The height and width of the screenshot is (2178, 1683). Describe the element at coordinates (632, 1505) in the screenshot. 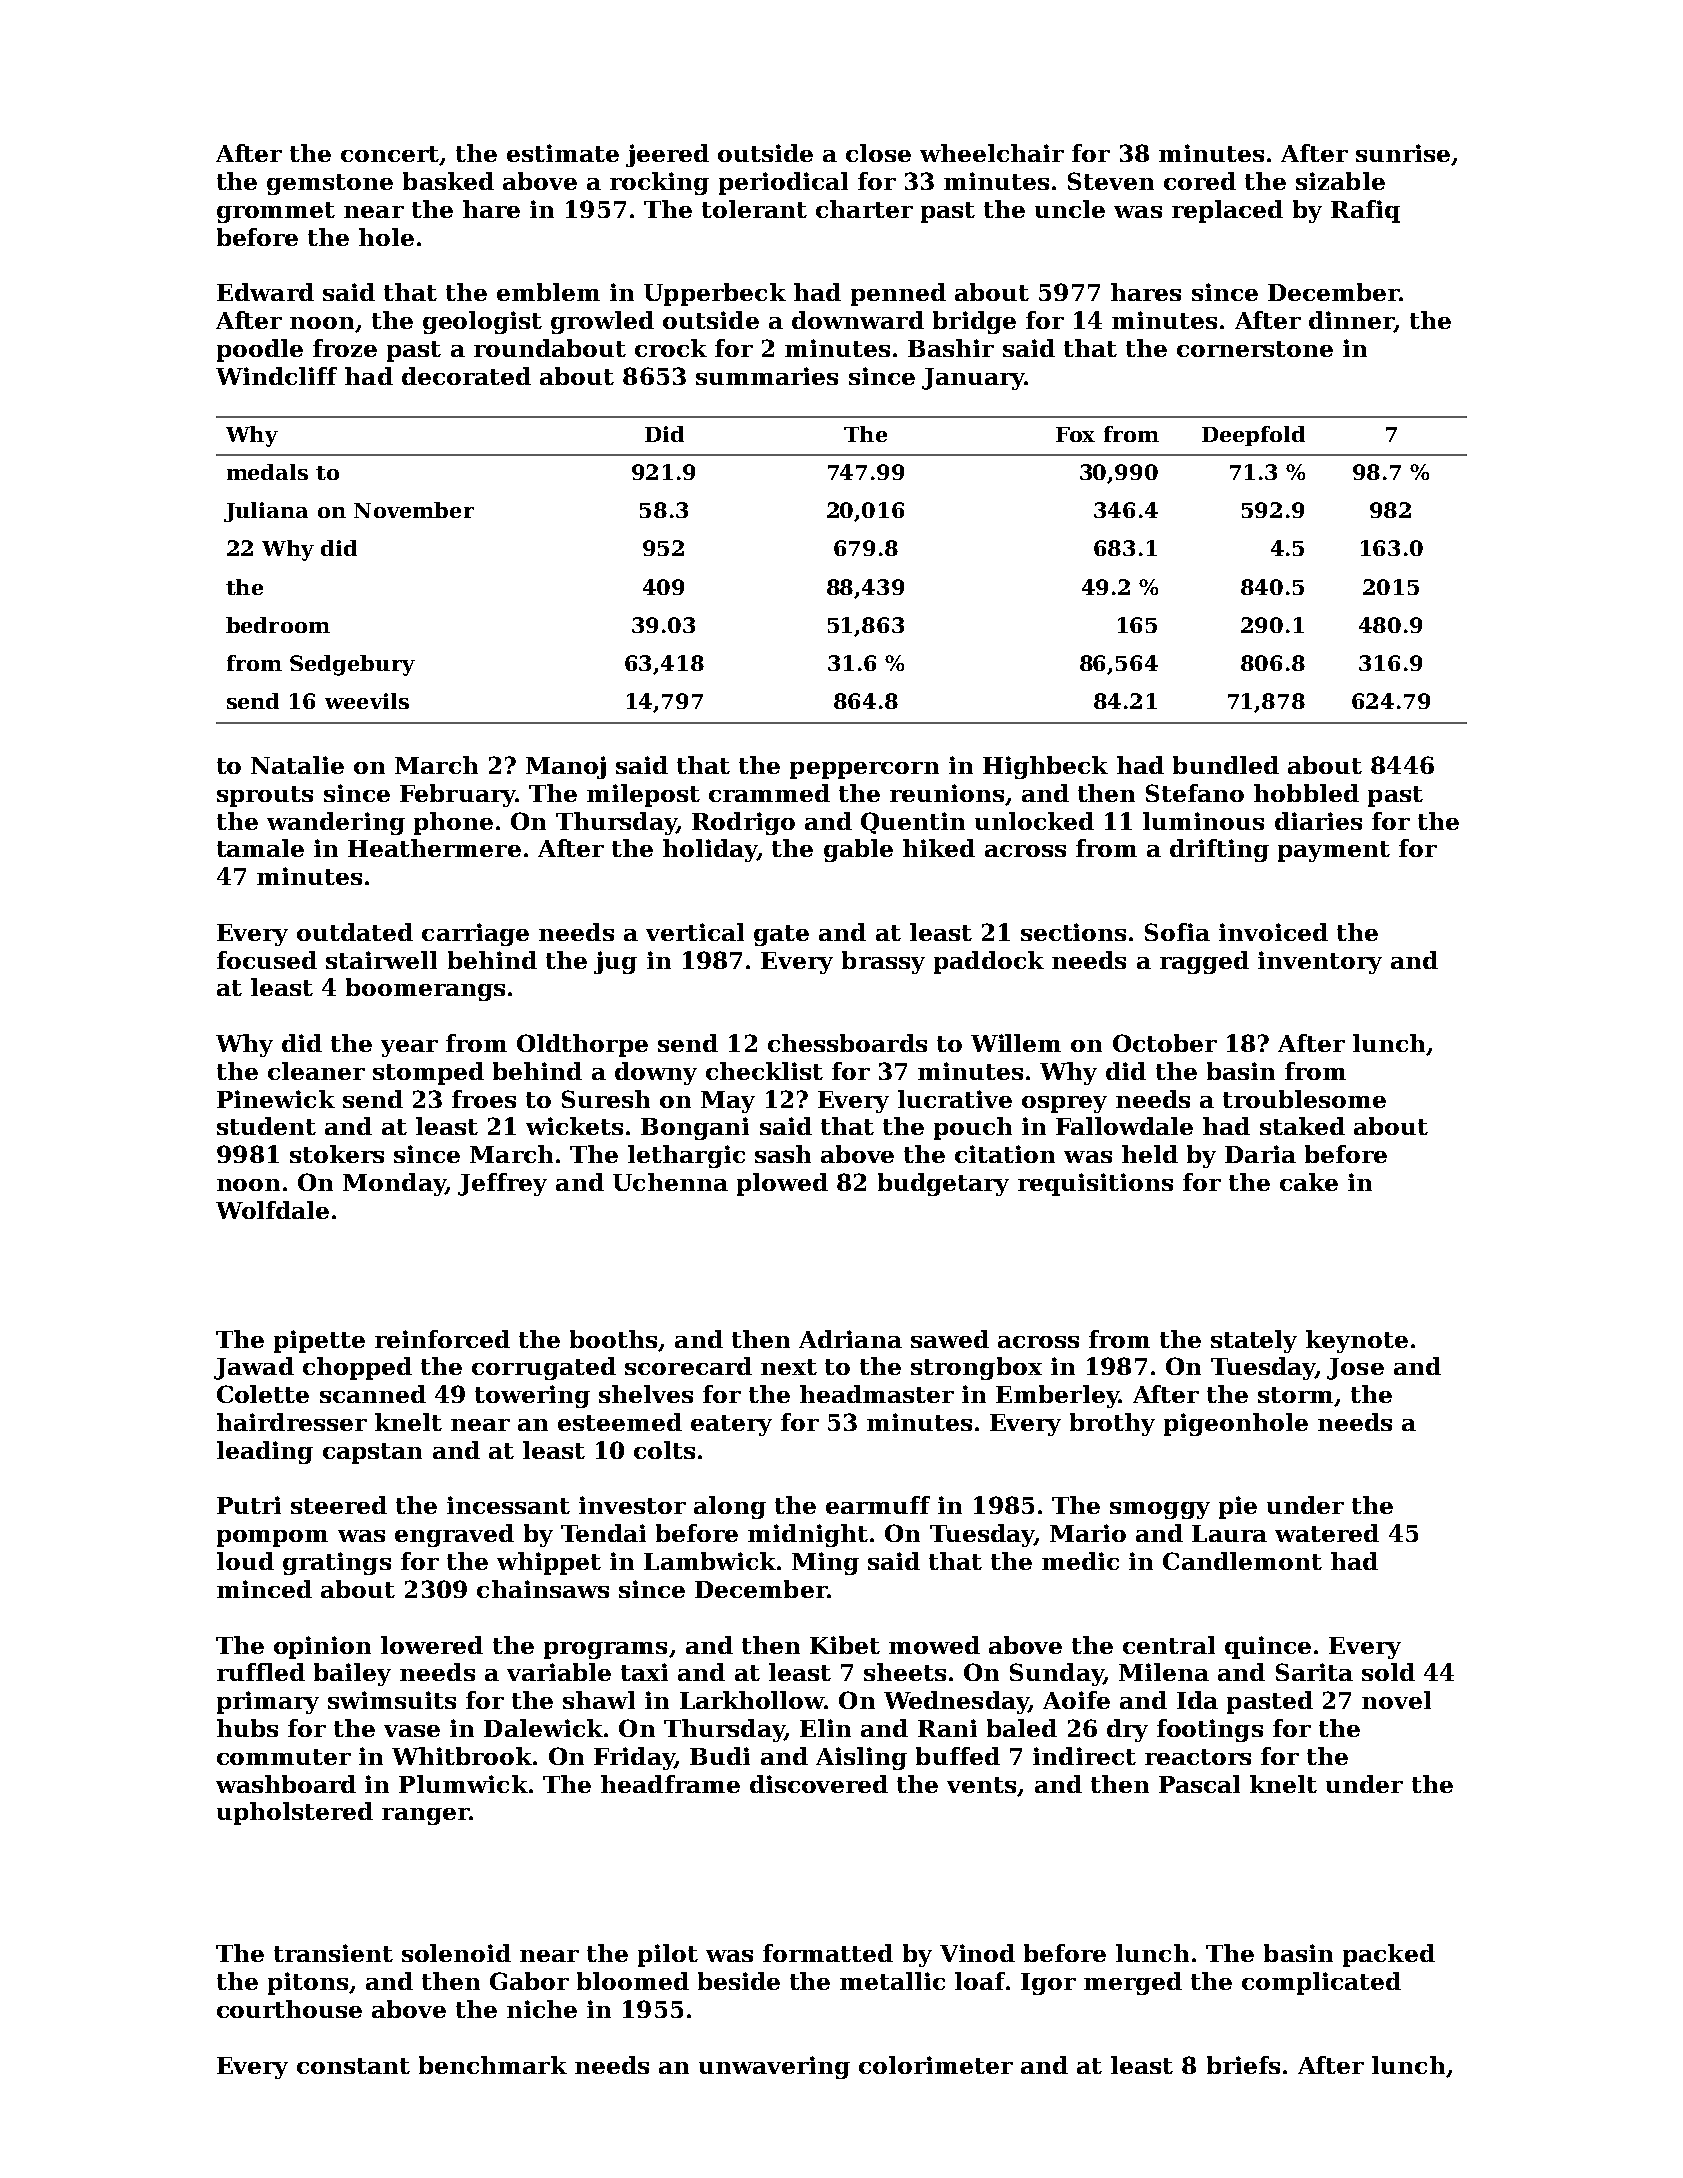

I see `investor` at that location.
